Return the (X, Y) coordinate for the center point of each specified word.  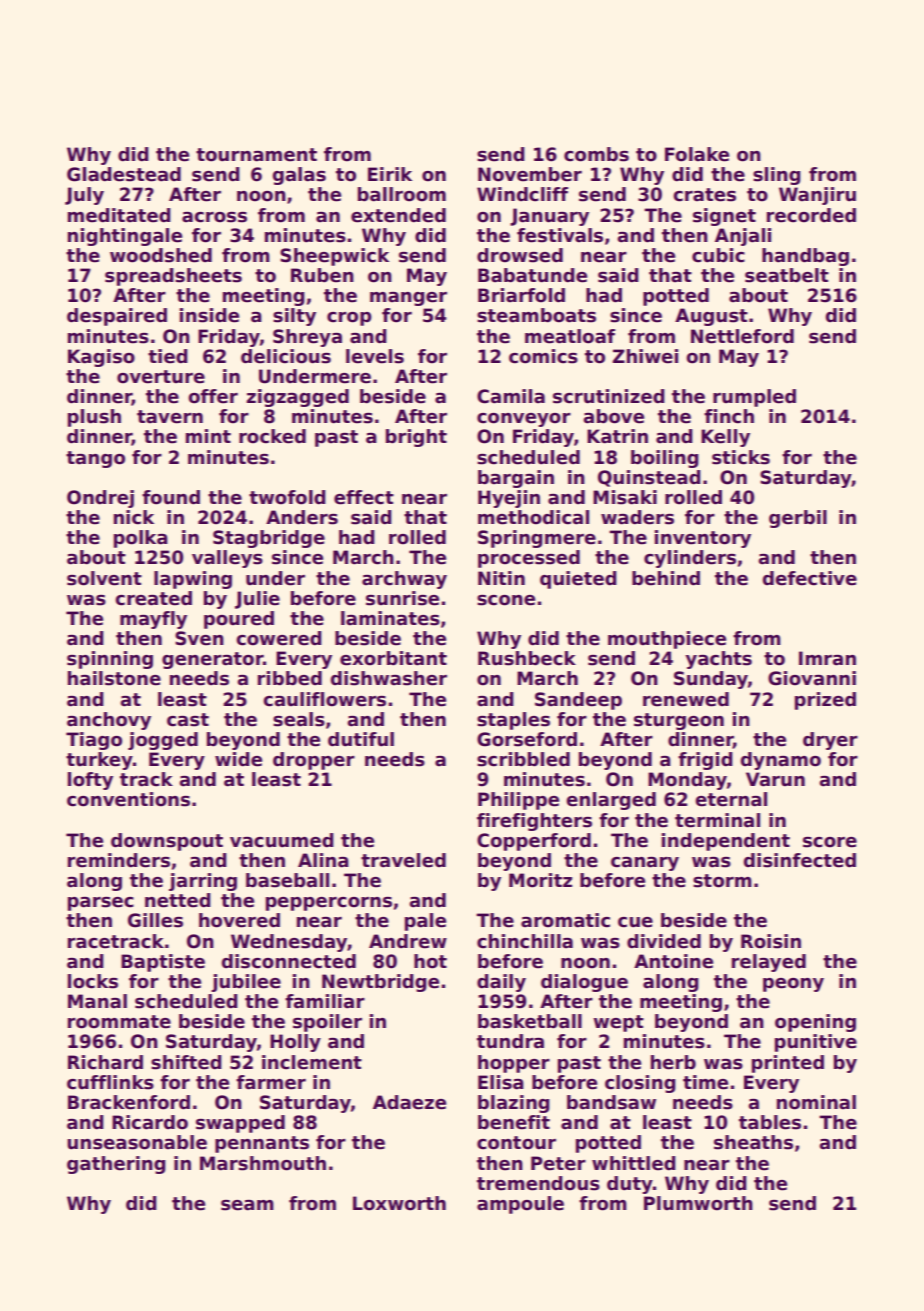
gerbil (798, 519)
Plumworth (698, 1203)
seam (247, 1205)
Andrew (408, 941)
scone (506, 600)
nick (134, 517)
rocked (272, 436)
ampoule (520, 1205)
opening (815, 1023)
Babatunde (532, 275)
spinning (110, 660)
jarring (203, 882)
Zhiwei (645, 356)
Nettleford (742, 336)
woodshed (161, 255)
